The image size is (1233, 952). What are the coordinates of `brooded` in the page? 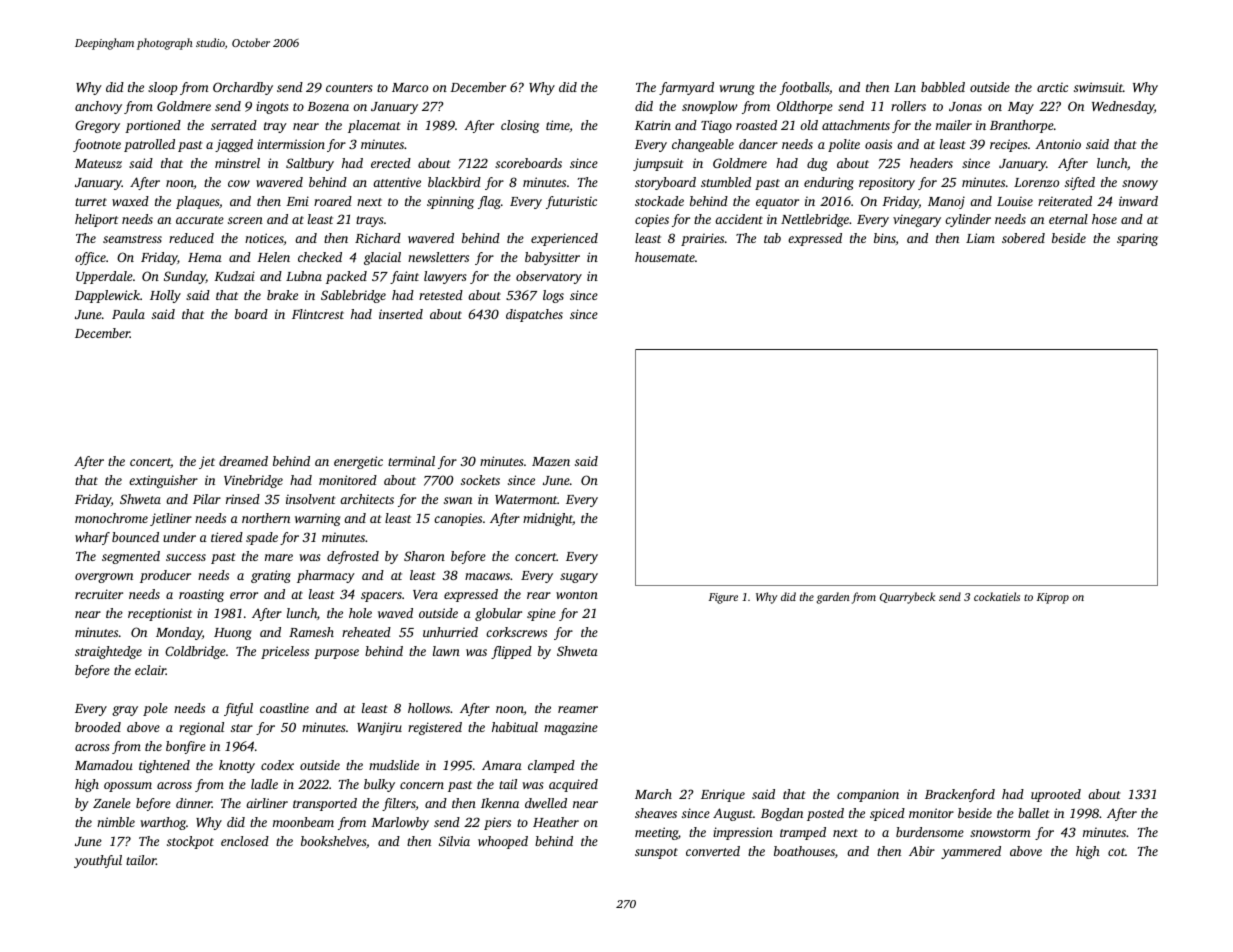 It's located at (98, 727).
